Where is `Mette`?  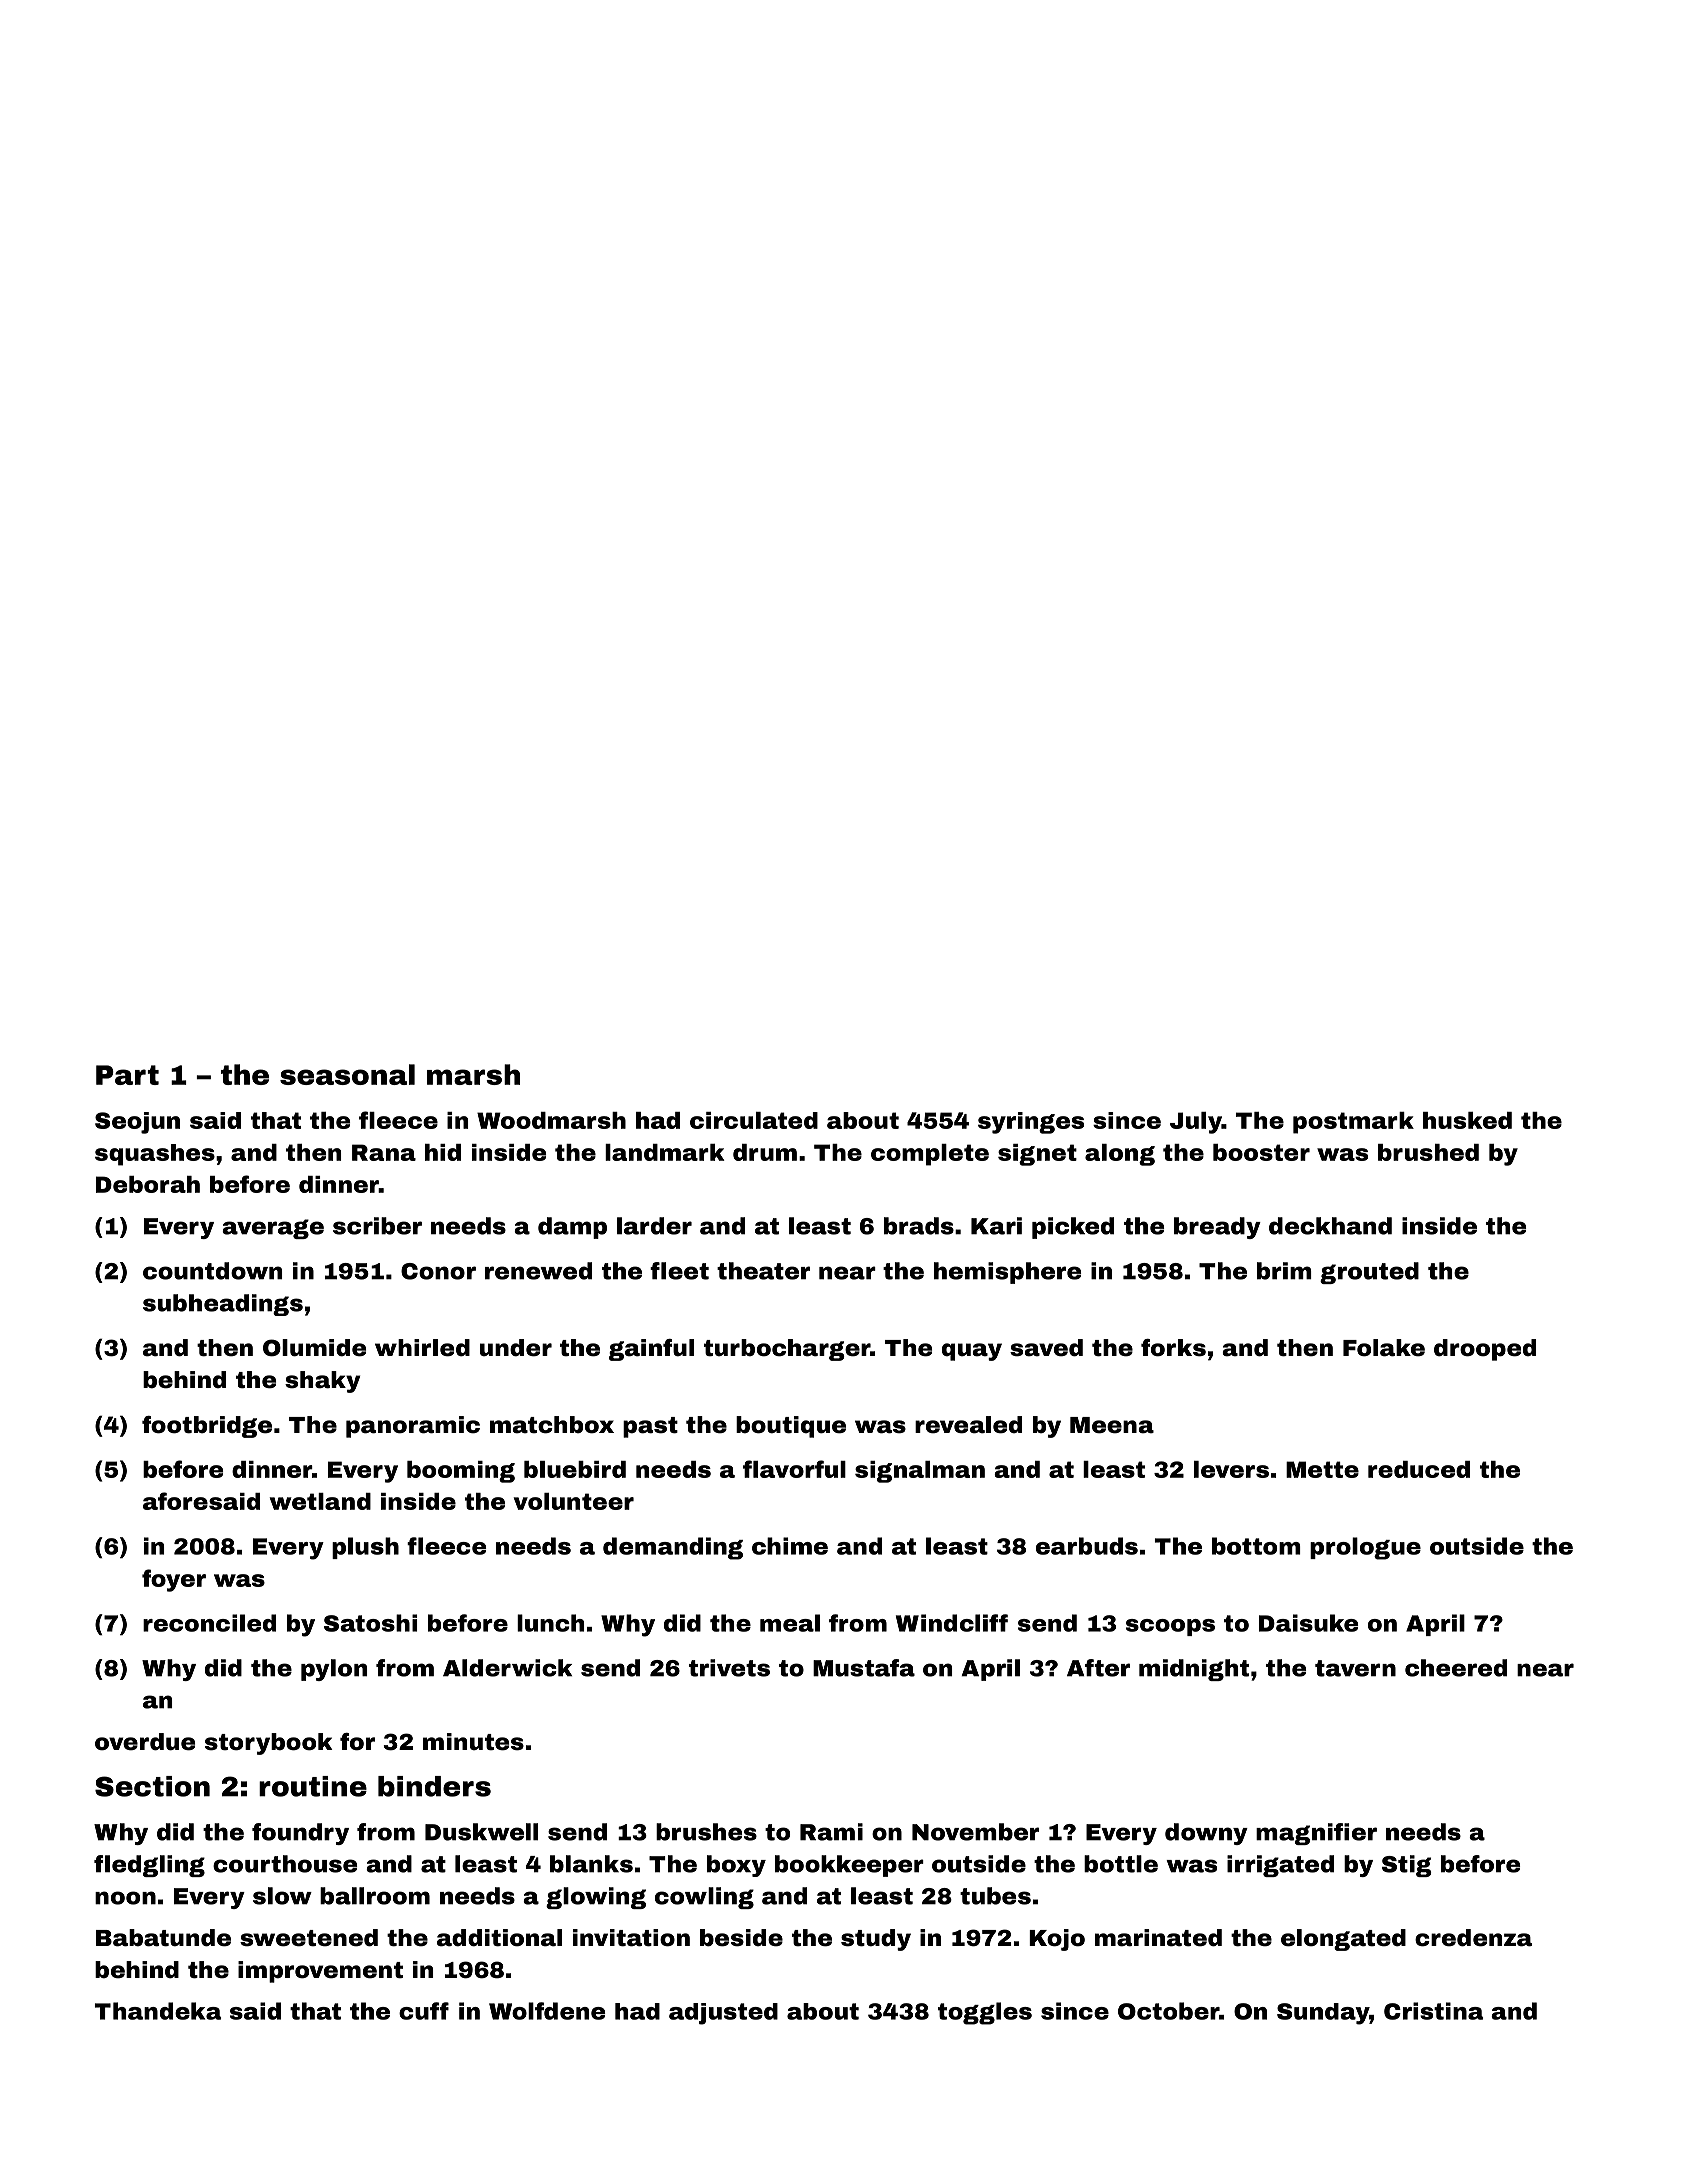
Mette is located at coordinates (1322, 1469).
